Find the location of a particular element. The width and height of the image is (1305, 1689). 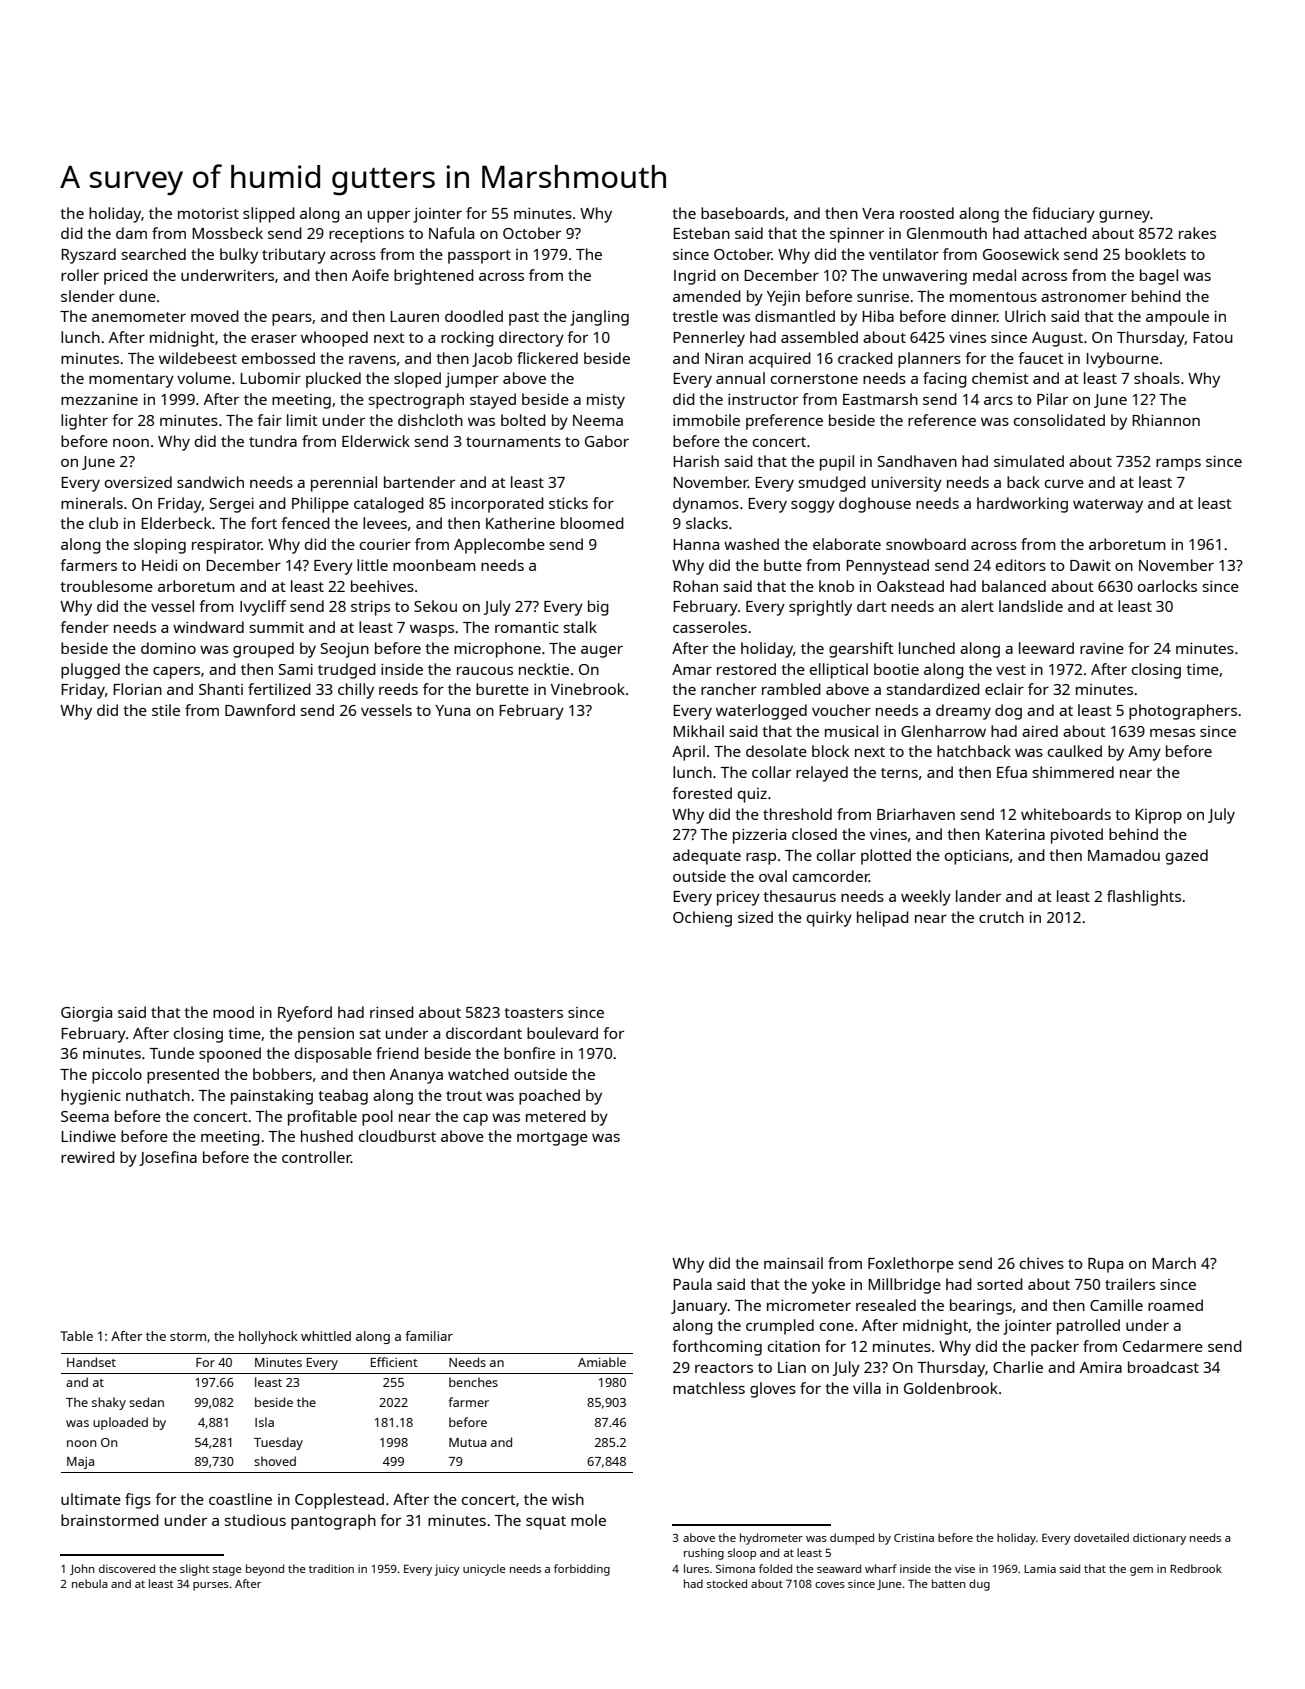

Yejin is located at coordinates (783, 298).
